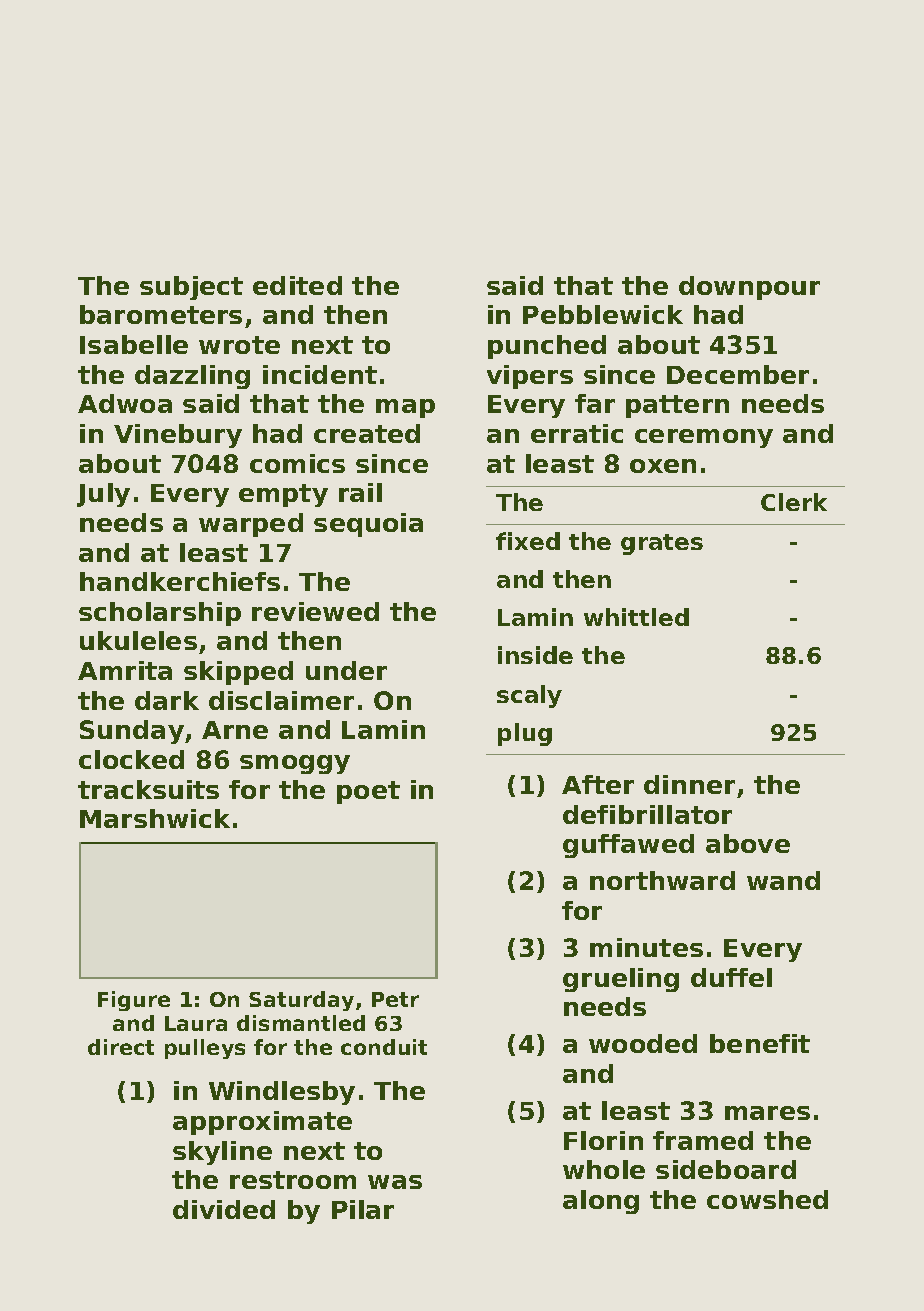 The height and width of the screenshot is (1311, 924). What do you see at coordinates (191, 288) in the screenshot?
I see `subject` at bounding box center [191, 288].
